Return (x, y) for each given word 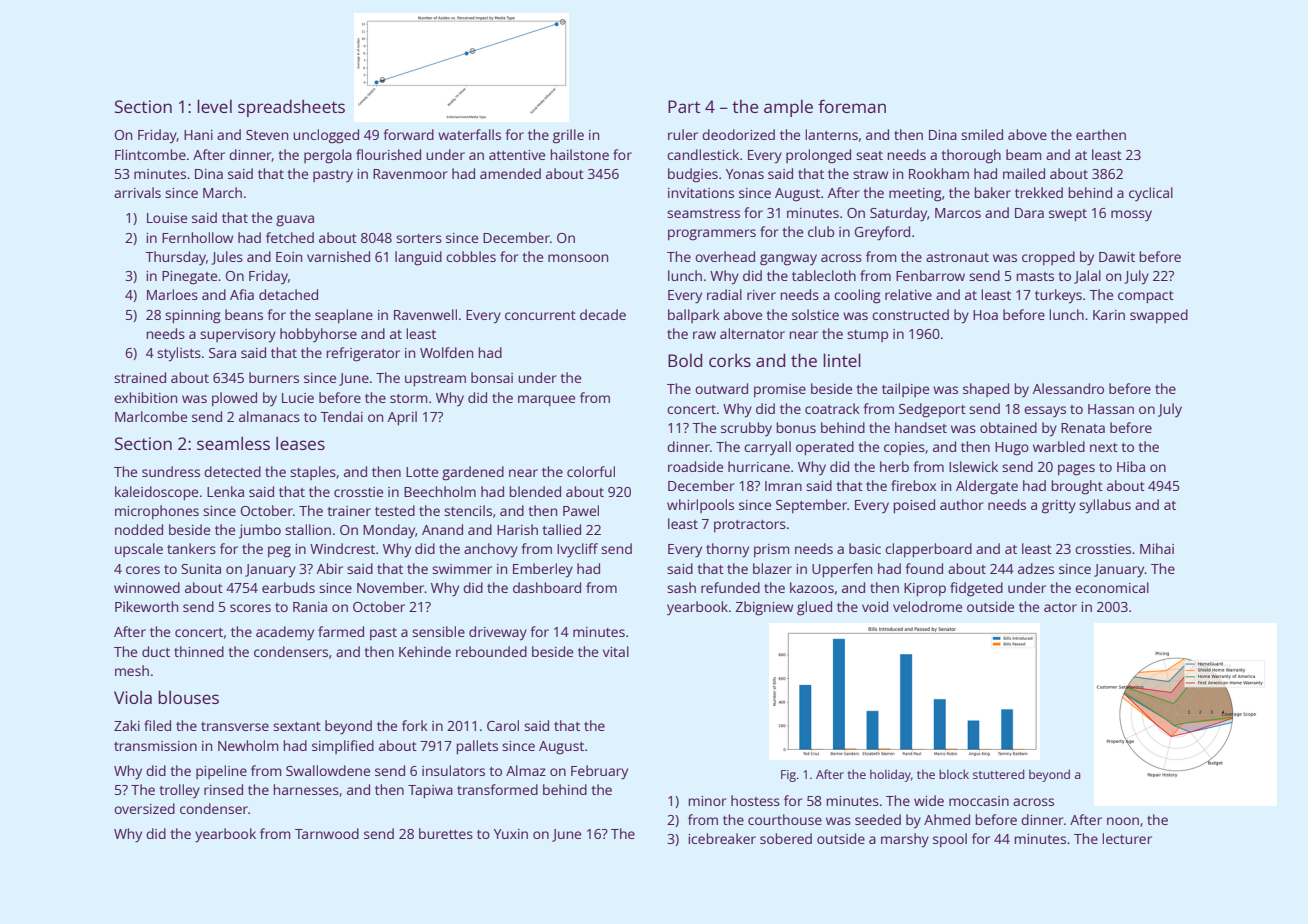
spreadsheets (291, 108)
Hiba (1131, 466)
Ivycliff (577, 550)
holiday (890, 775)
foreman (852, 106)
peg (279, 552)
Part (684, 106)
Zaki (127, 725)
